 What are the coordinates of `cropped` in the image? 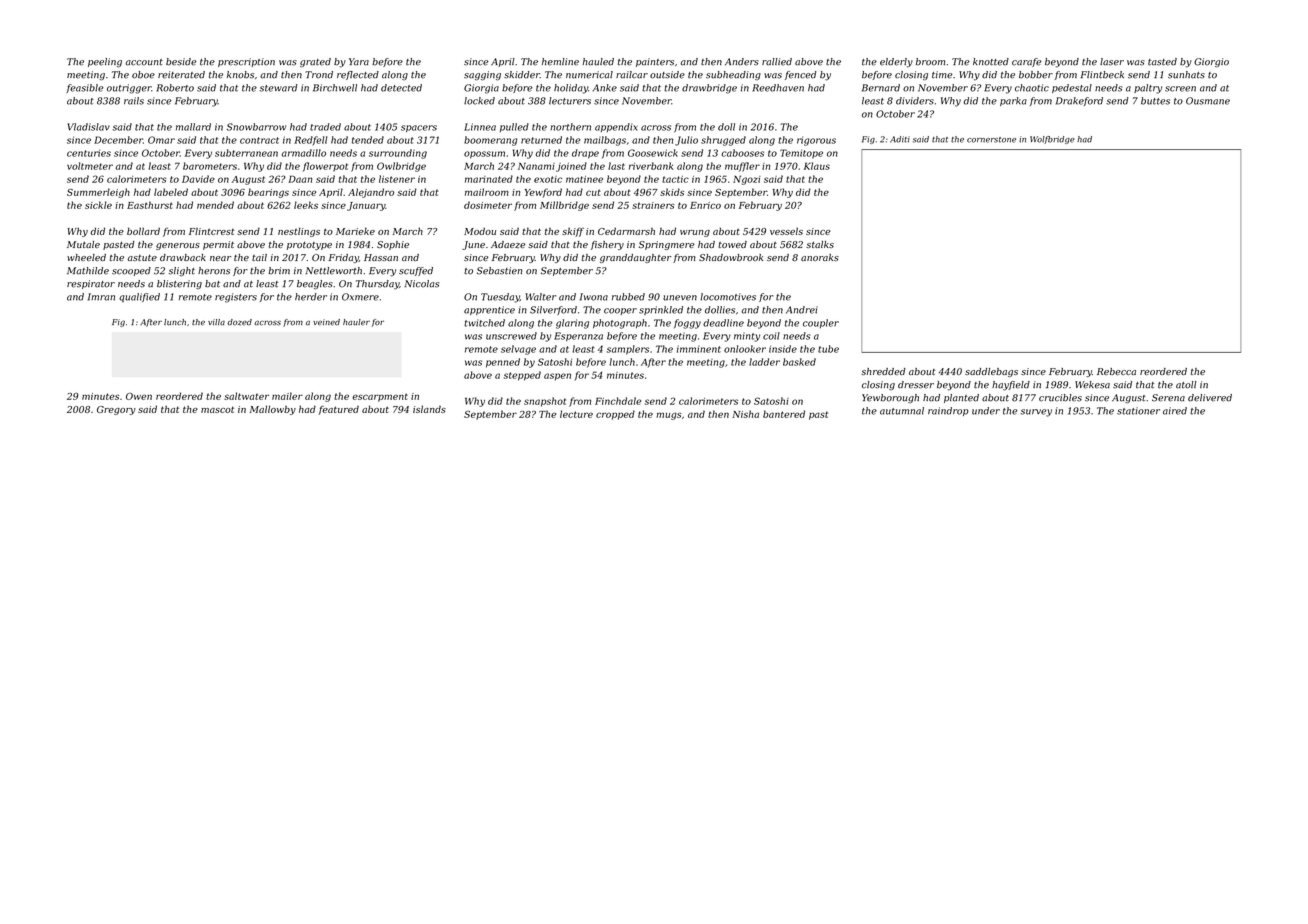 It's located at (615, 415).
